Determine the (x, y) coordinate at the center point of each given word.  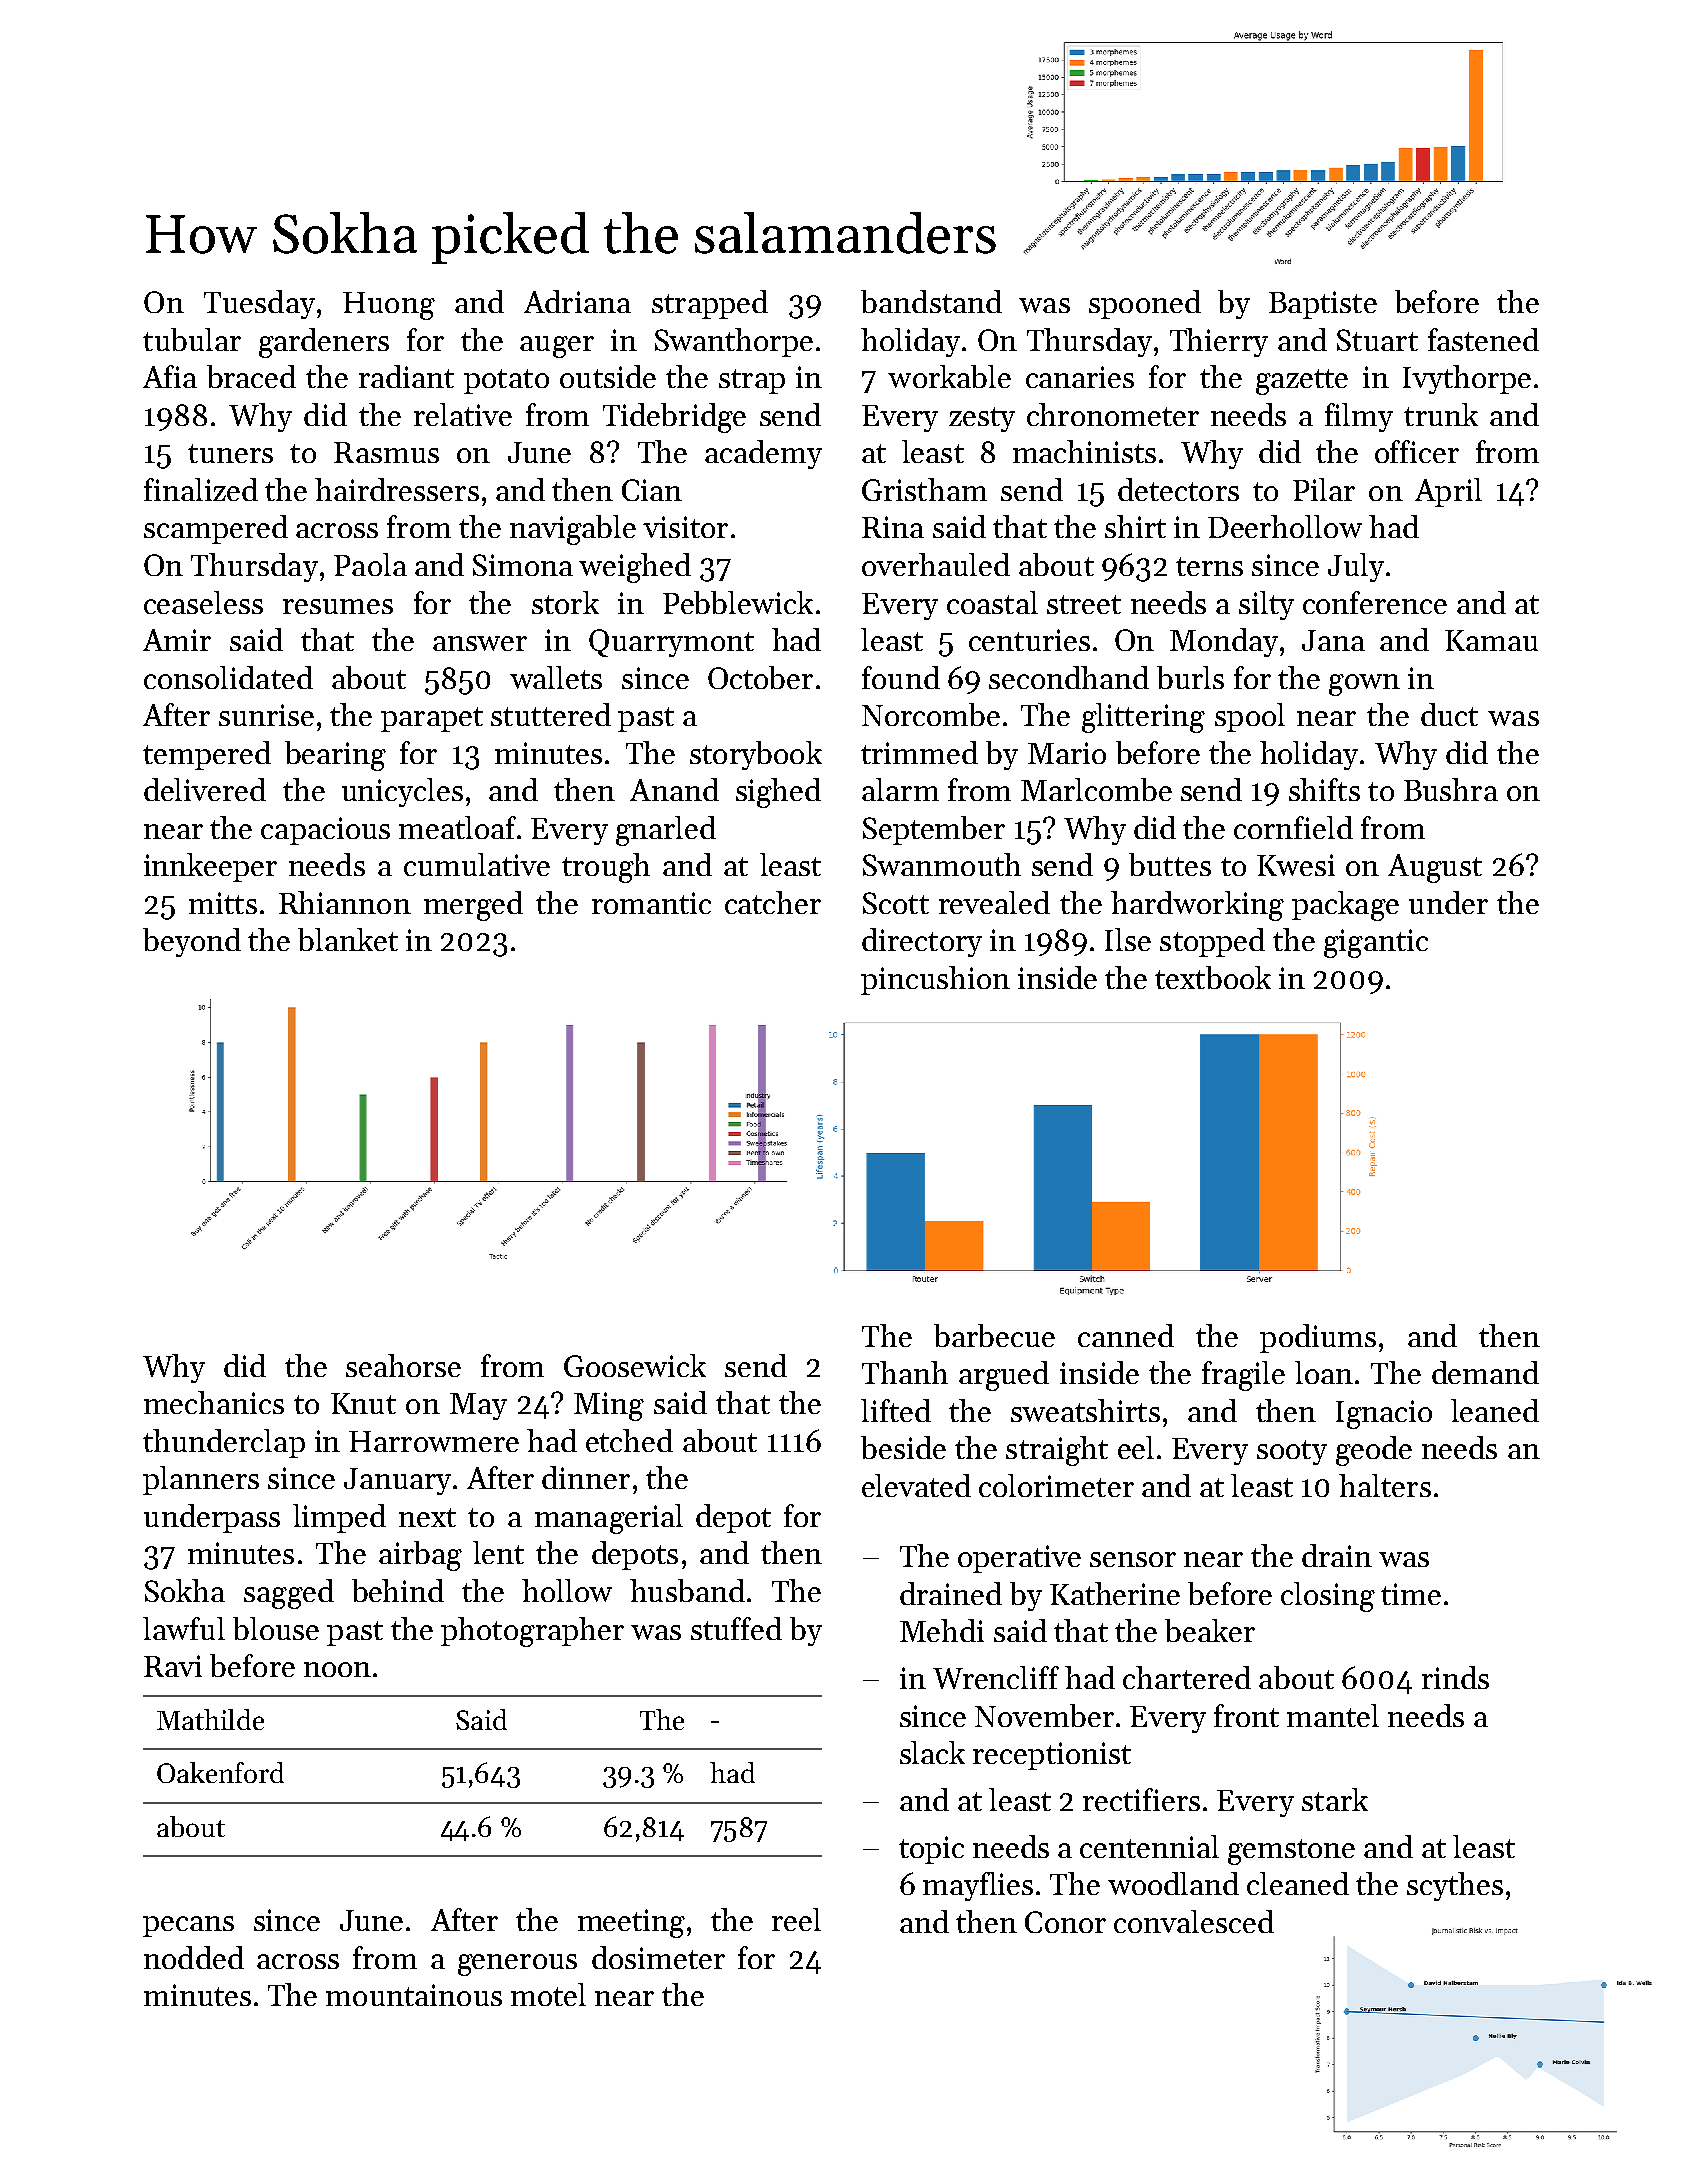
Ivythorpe (1467, 379)
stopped (1212, 942)
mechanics (214, 1402)
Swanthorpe (734, 342)
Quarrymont (671, 643)
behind (398, 1590)
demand (1485, 1372)
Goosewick (635, 1365)
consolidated (228, 677)
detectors (1178, 489)
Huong (389, 306)
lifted (896, 1410)
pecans (188, 1926)
